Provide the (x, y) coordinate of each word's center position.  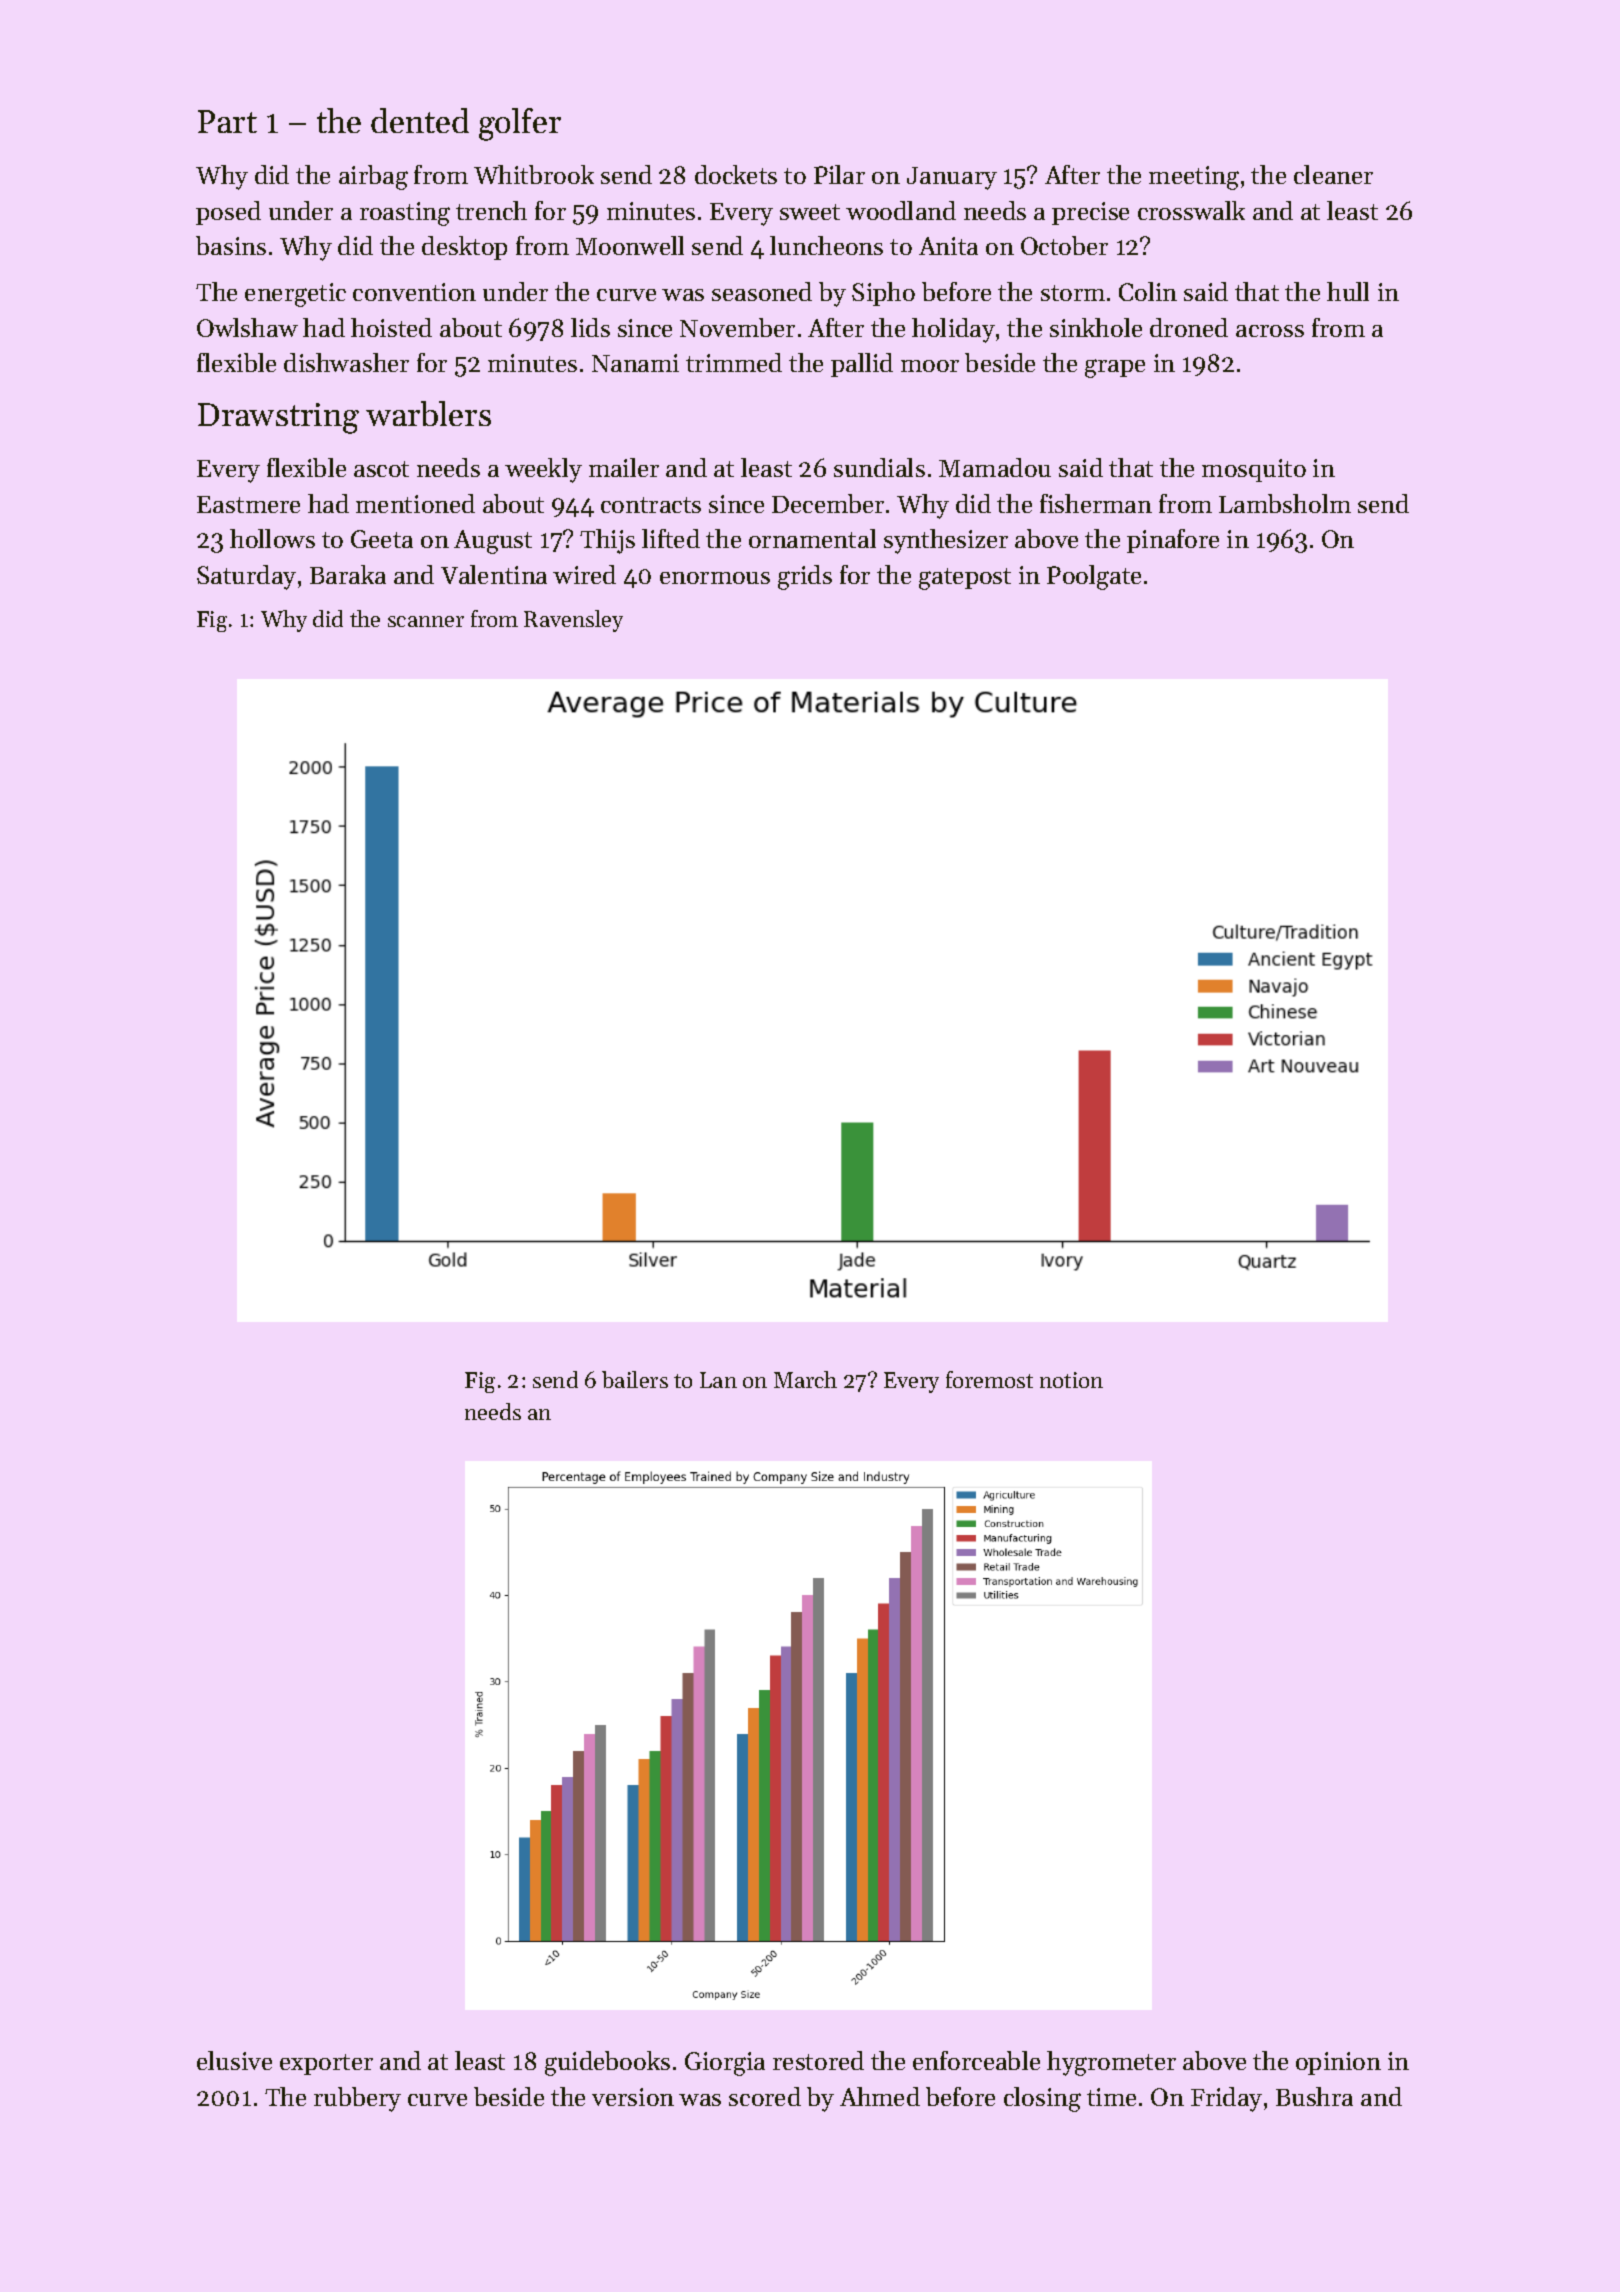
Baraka (348, 574)
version (633, 2097)
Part (227, 121)
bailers (635, 1379)
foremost (989, 1379)
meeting (1194, 178)
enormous (715, 578)
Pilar (839, 174)
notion (1071, 1380)
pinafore (1173, 541)
